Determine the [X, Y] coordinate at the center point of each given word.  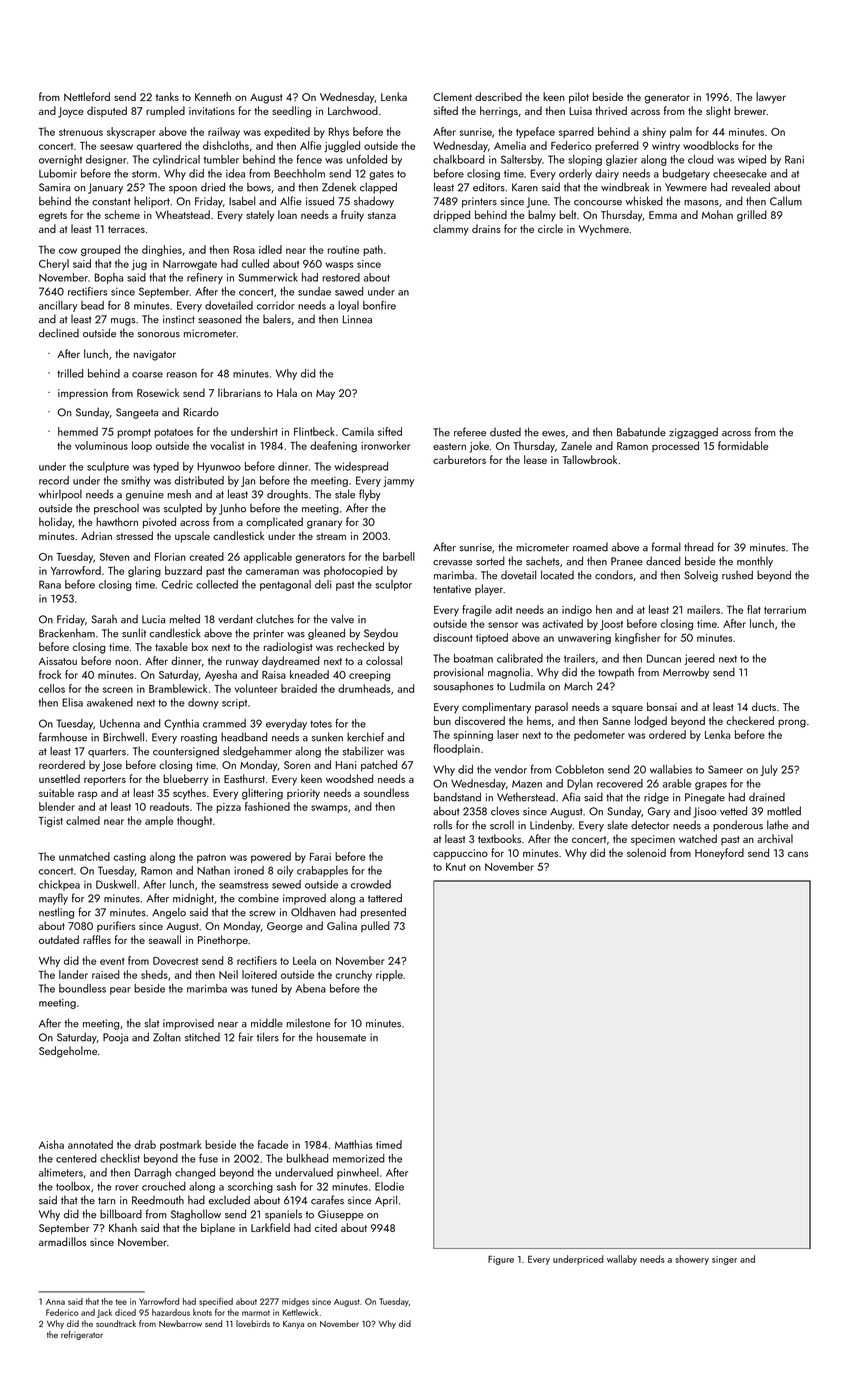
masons [701, 203]
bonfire [379, 305]
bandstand [457, 797]
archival [775, 838]
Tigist [51, 822]
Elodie [389, 1186]
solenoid [646, 852]
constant [111, 202]
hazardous [171, 1312]
